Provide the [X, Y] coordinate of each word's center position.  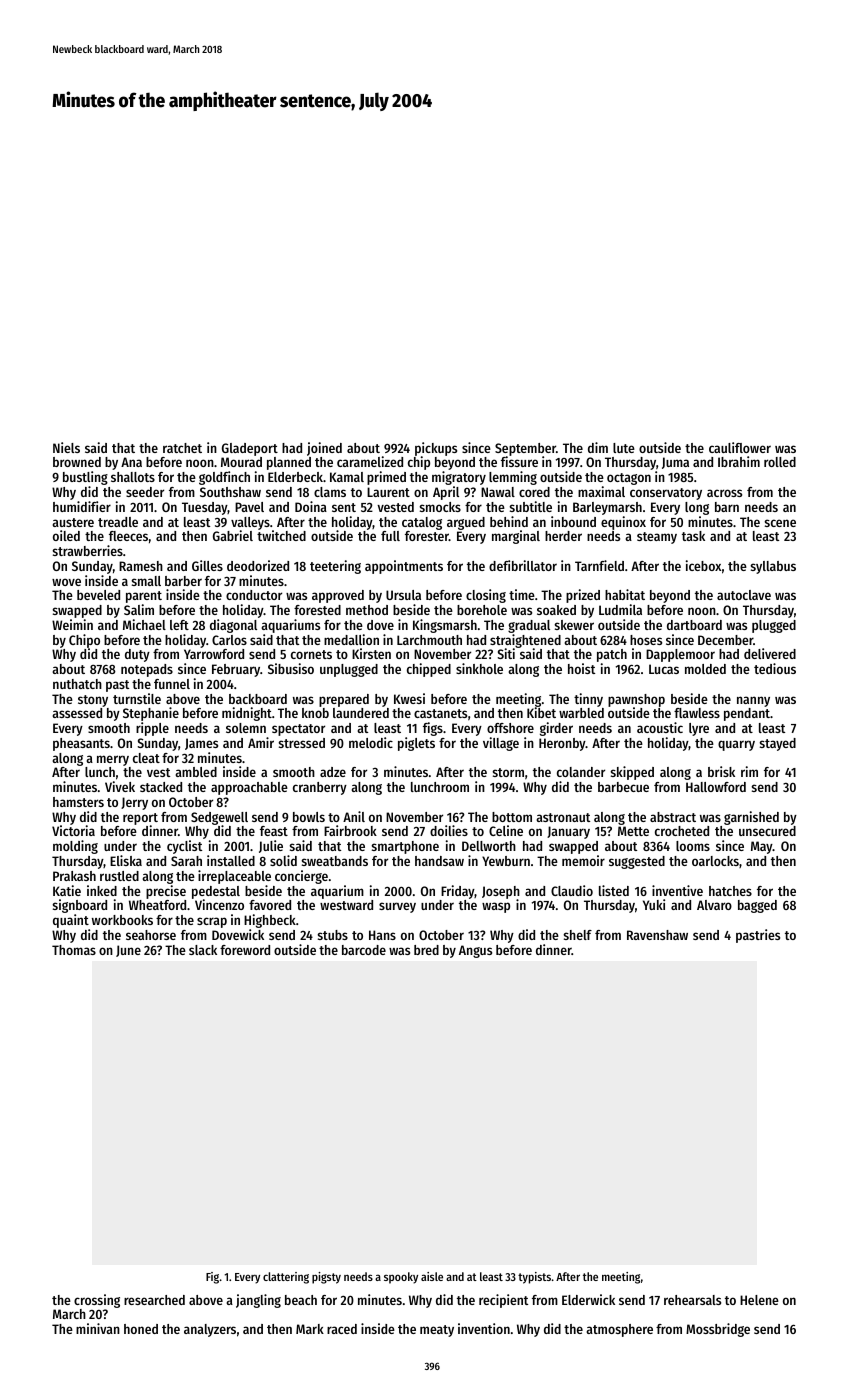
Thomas [74, 950]
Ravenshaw [657, 935]
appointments [404, 567]
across [724, 493]
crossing [97, 1301]
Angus [475, 951]
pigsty [326, 1278]
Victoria [73, 831]
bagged [757, 906]
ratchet [182, 448]
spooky [401, 1278]
